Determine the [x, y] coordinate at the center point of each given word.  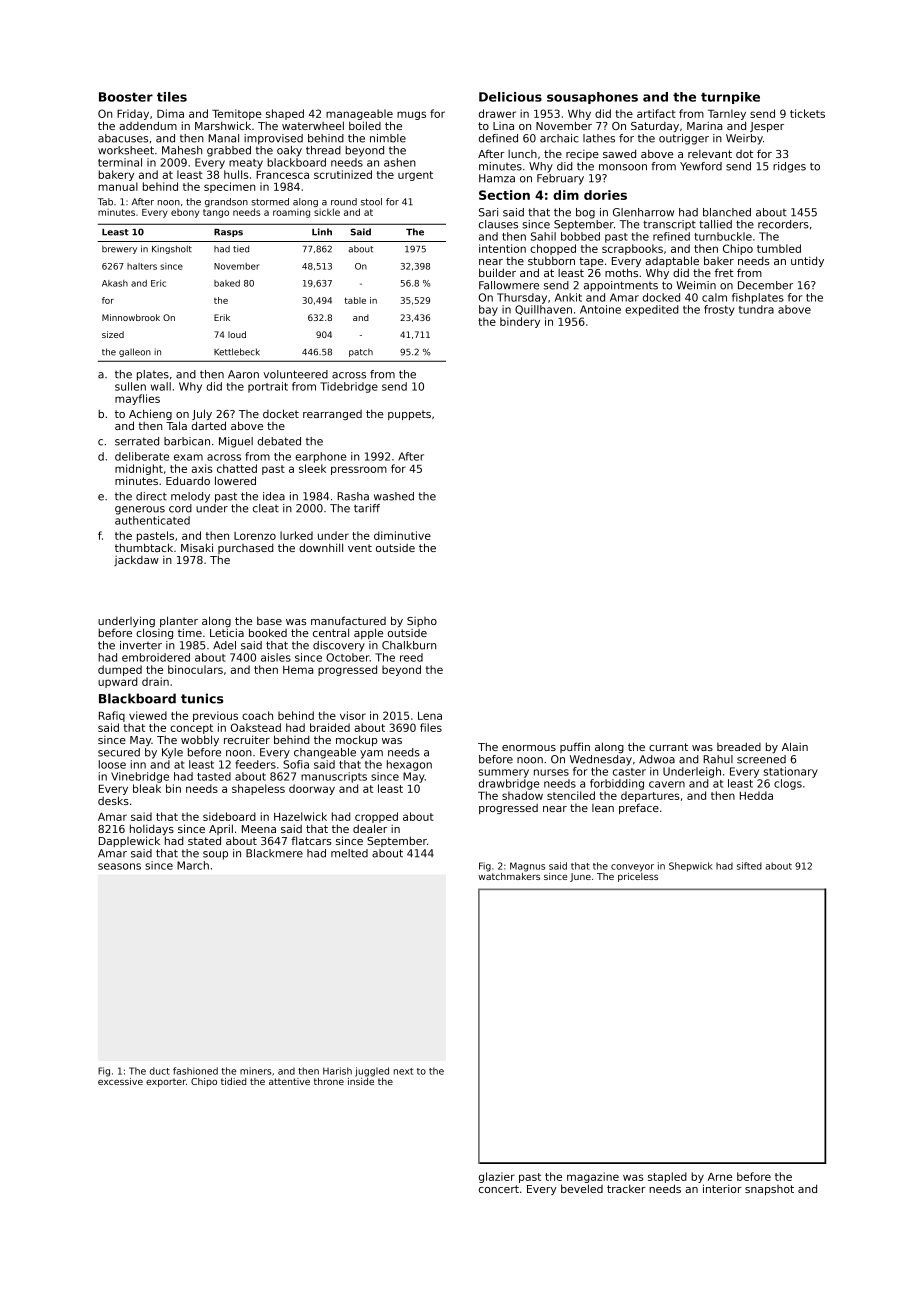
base [269, 620]
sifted [749, 866]
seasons [119, 866]
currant [668, 747]
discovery [339, 646]
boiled [365, 125]
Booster [126, 97]
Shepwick [690, 867]
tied [241, 249]
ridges [789, 167]
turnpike [730, 98]
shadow [522, 795]
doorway [312, 789]
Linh [322, 232]
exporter [166, 1082]
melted [349, 853]
